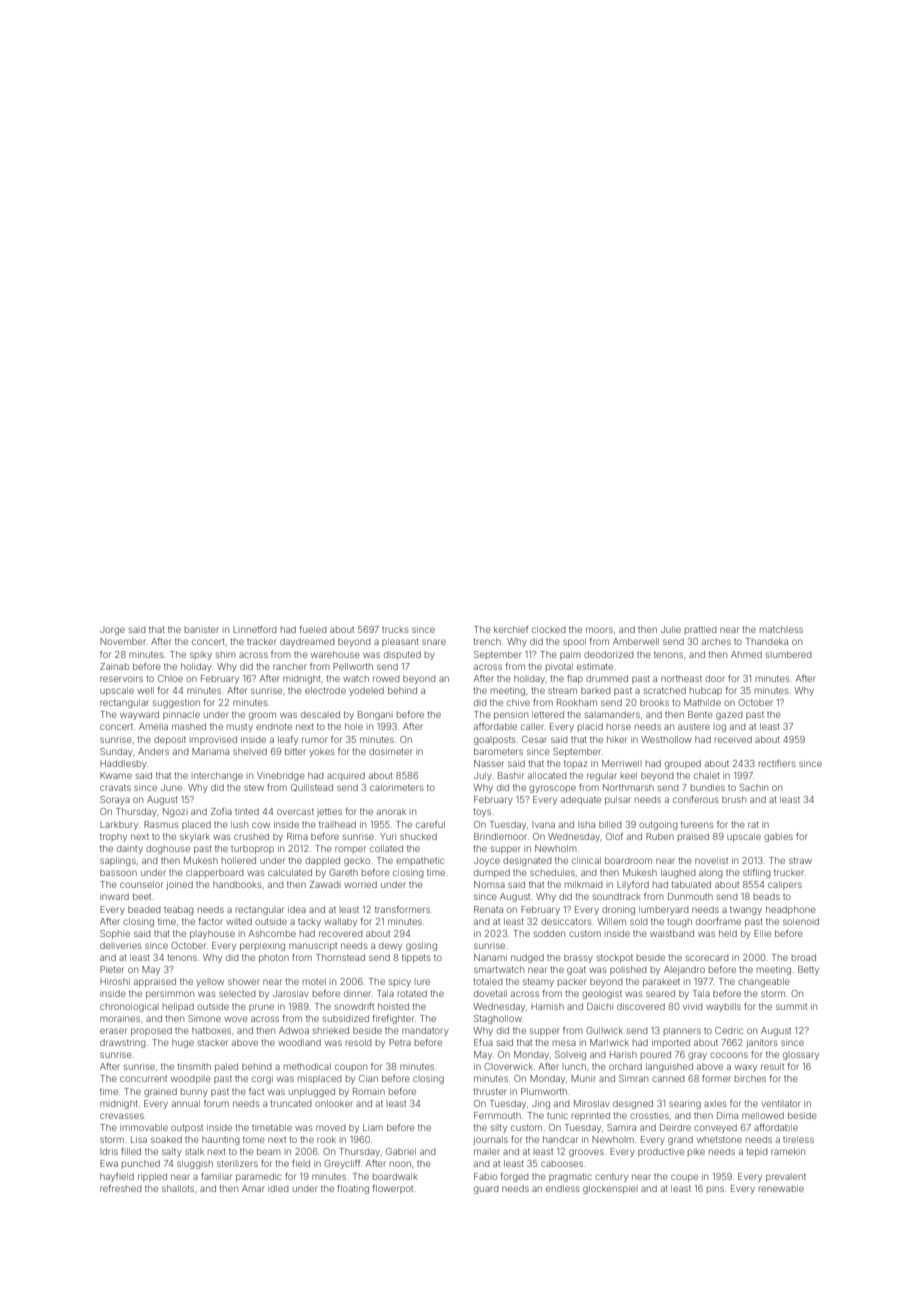 The image size is (924, 1308). I want to click on June, so click(171, 787).
